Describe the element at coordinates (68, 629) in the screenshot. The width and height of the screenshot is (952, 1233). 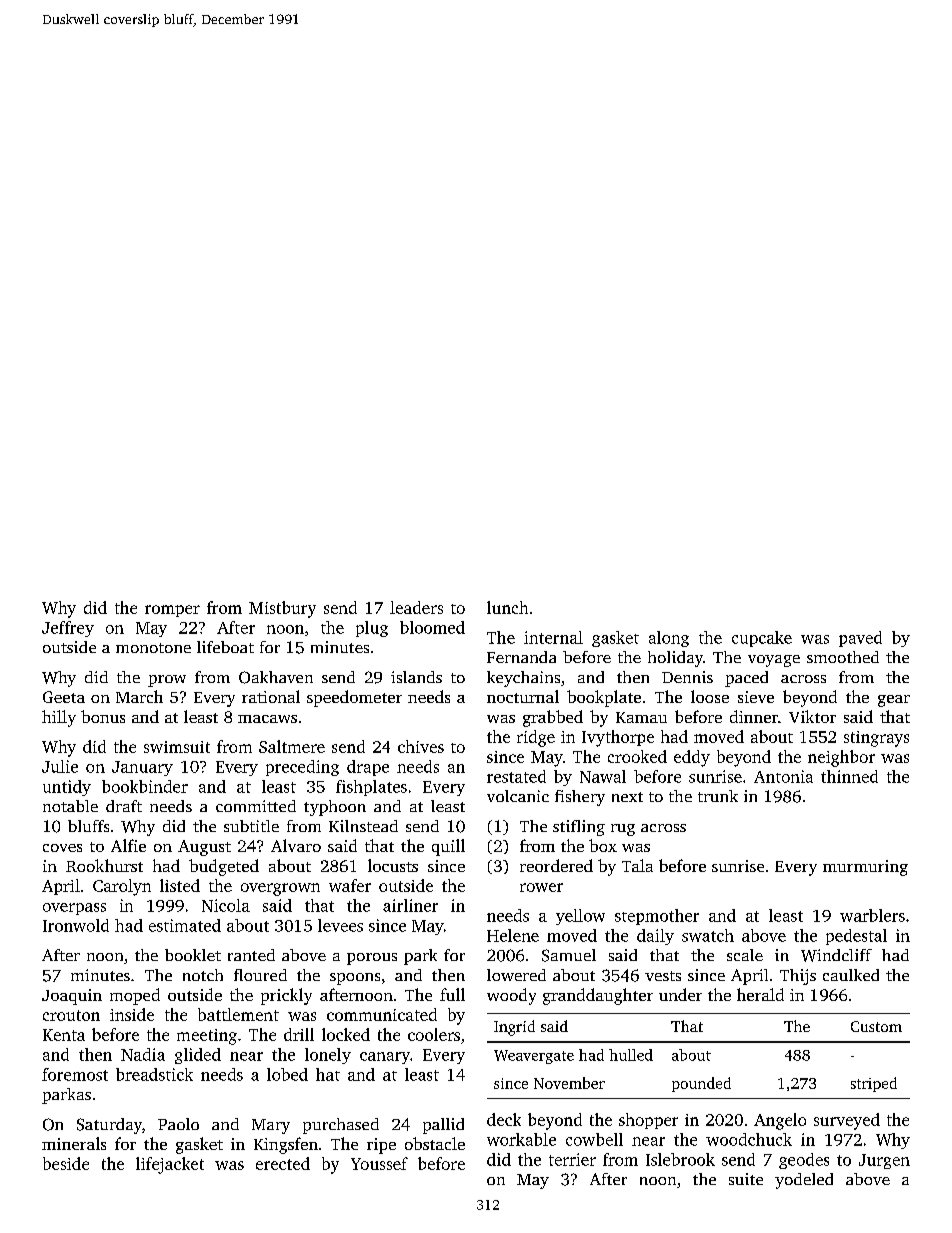
I see `Jeffrey` at that location.
